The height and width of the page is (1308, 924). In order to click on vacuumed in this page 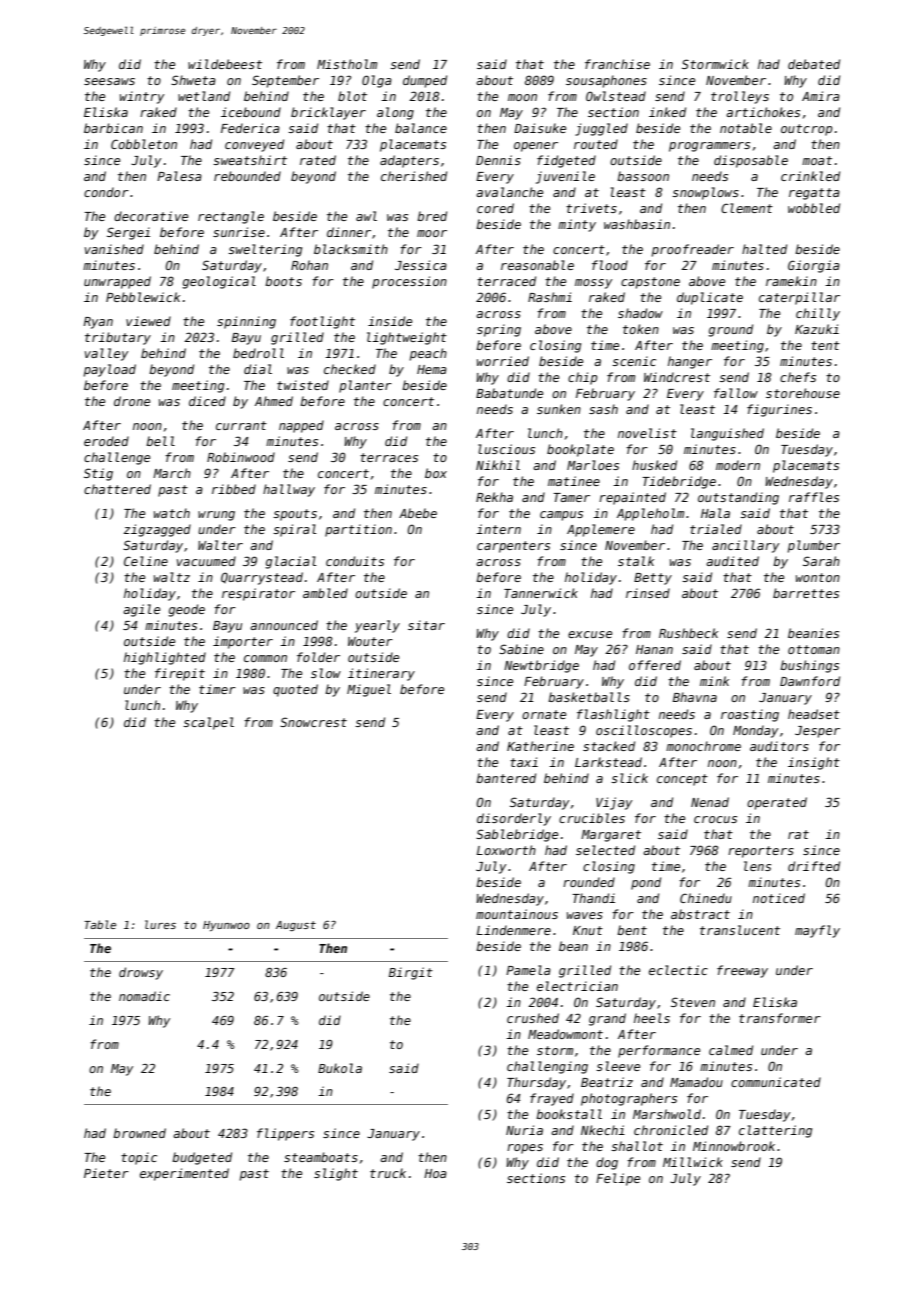, I will do `click(206, 561)`.
